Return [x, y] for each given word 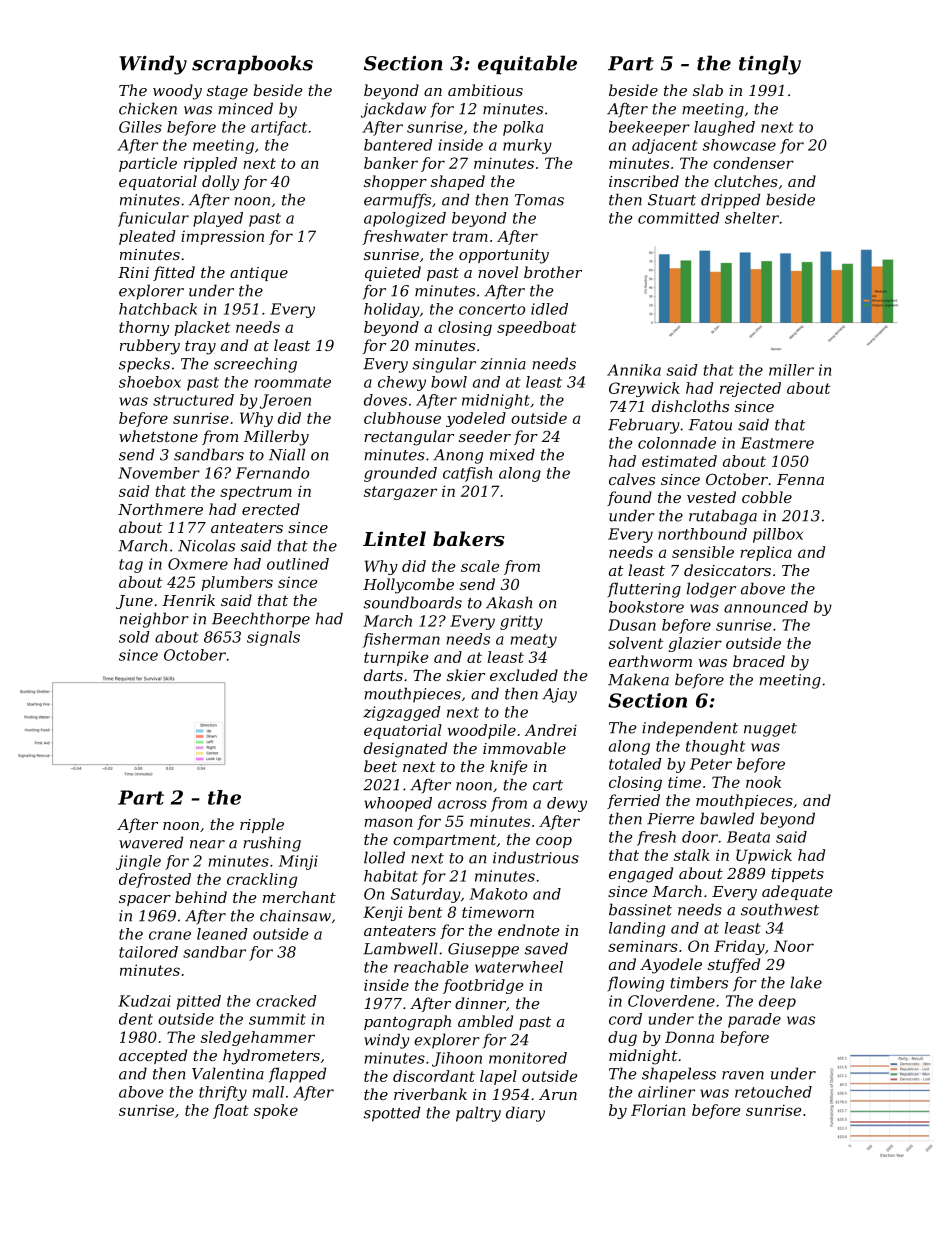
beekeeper [649, 128]
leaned [222, 934]
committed [679, 218]
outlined [298, 564]
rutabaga [723, 517]
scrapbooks [252, 64]
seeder [485, 436]
